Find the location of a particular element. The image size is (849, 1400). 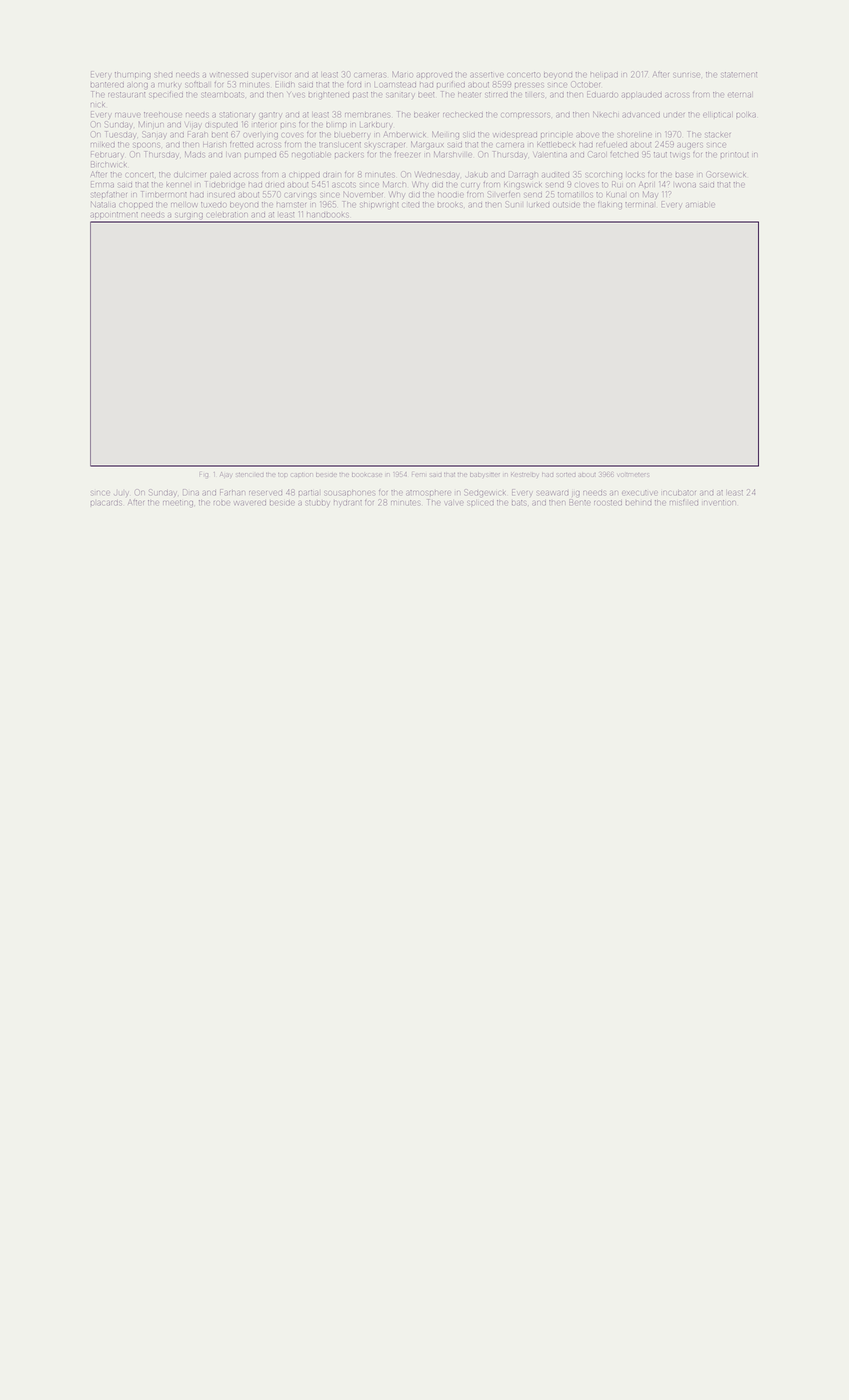

Natalia is located at coordinates (103, 204).
